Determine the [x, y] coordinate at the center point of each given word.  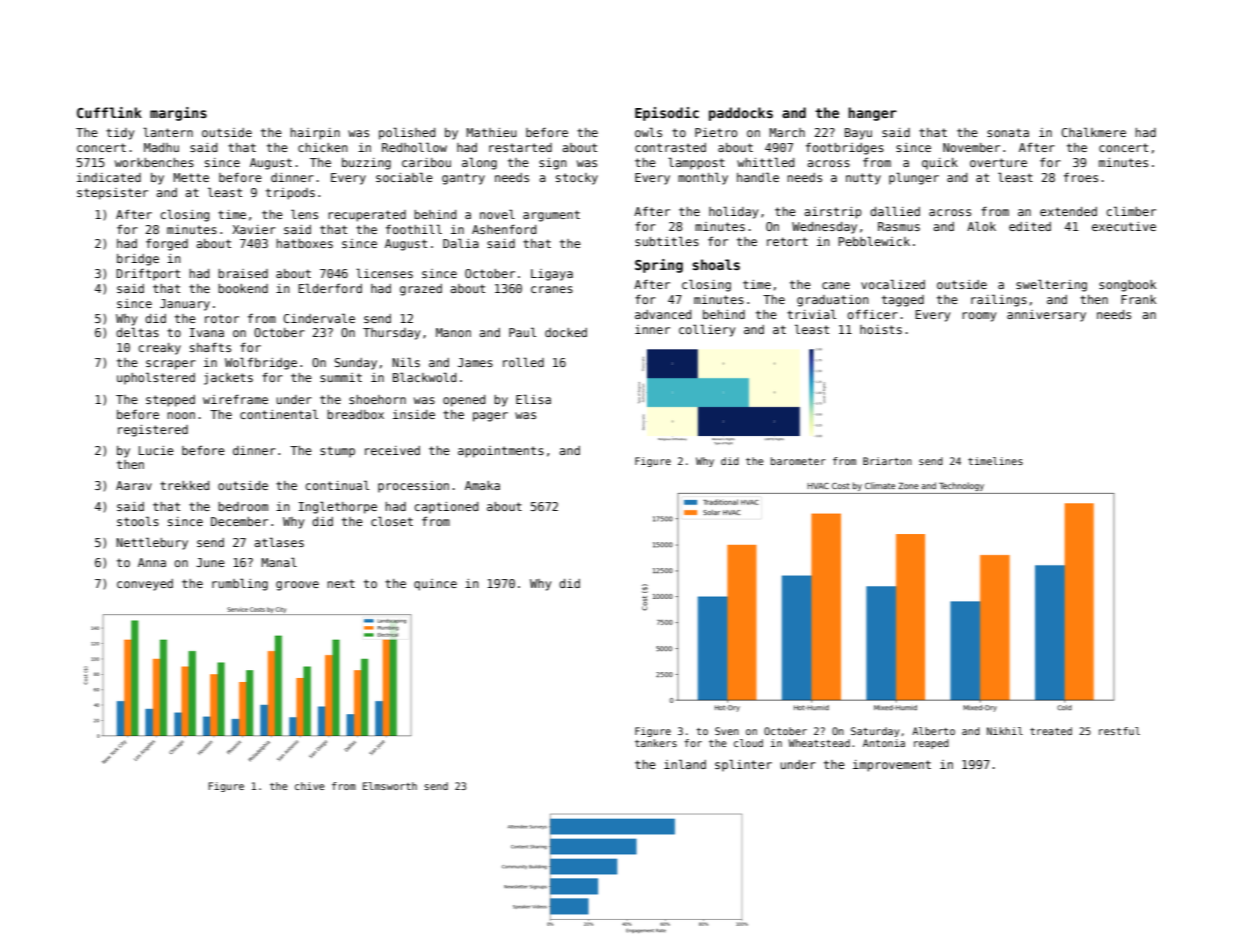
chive [310, 786]
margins [178, 114]
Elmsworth [390, 786]
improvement [892, 766]
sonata [1008, 132]
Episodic [667, 114]
